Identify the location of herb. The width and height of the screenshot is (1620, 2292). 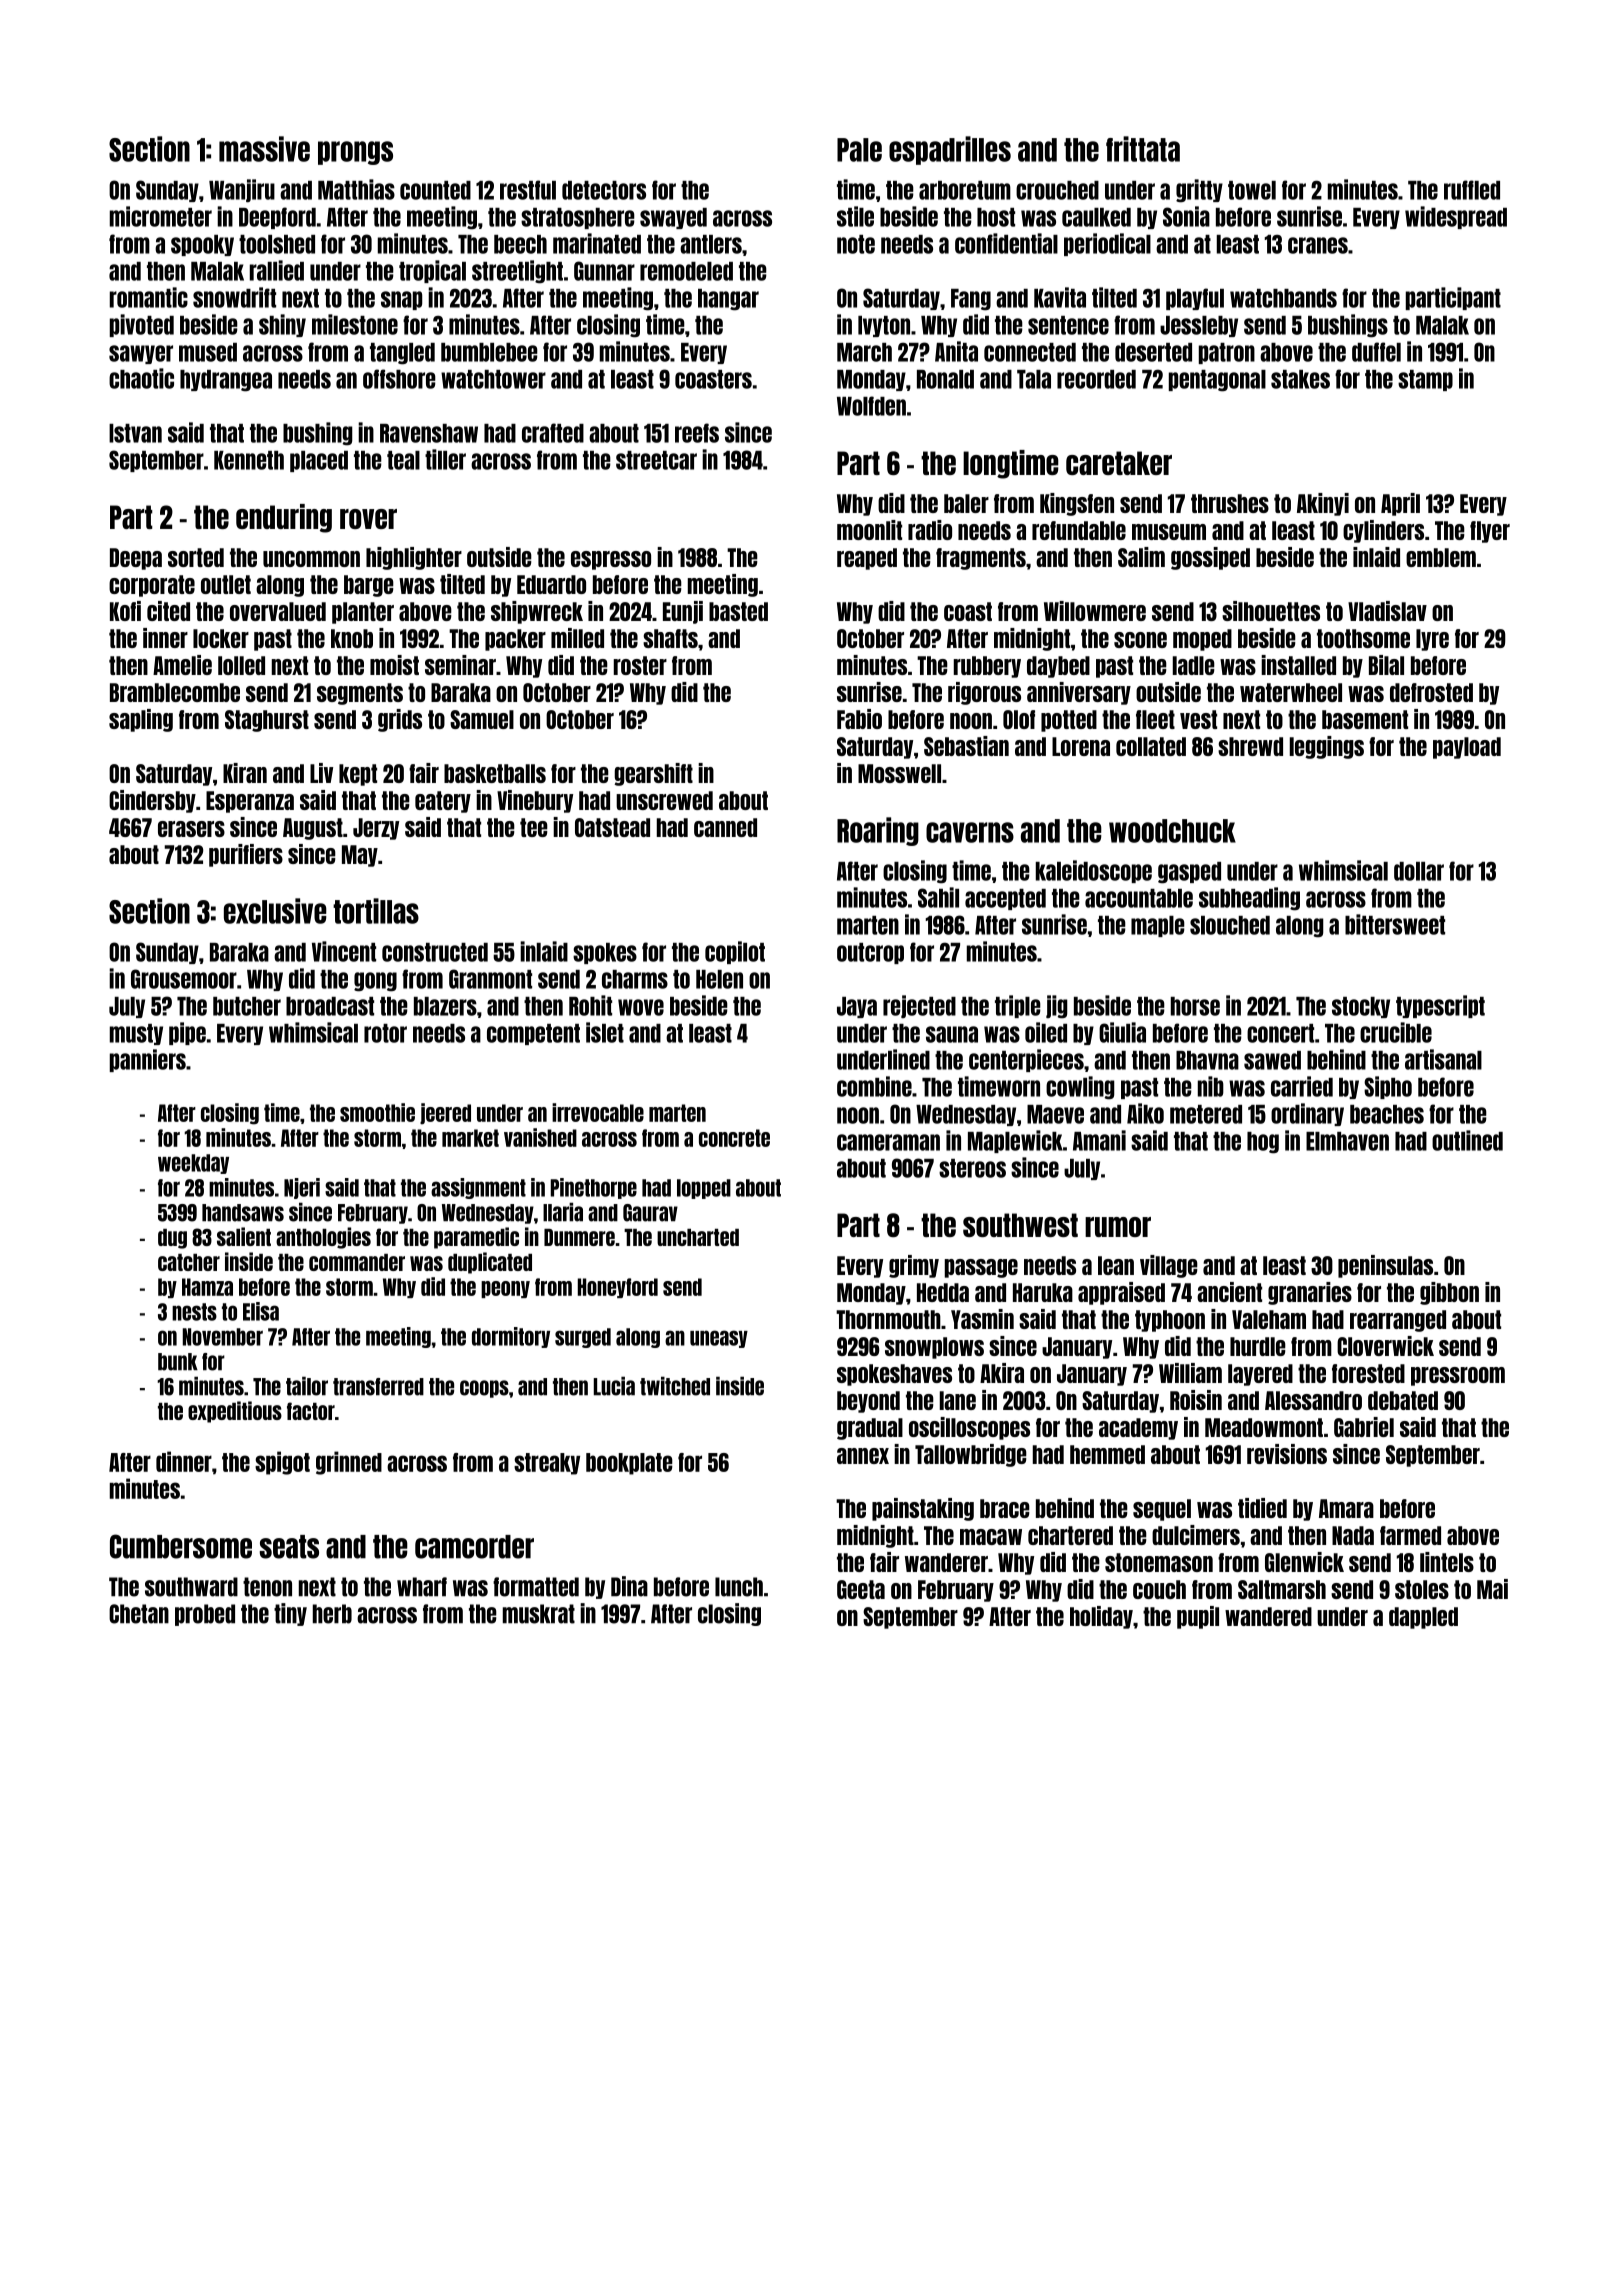
(332, 1614).
